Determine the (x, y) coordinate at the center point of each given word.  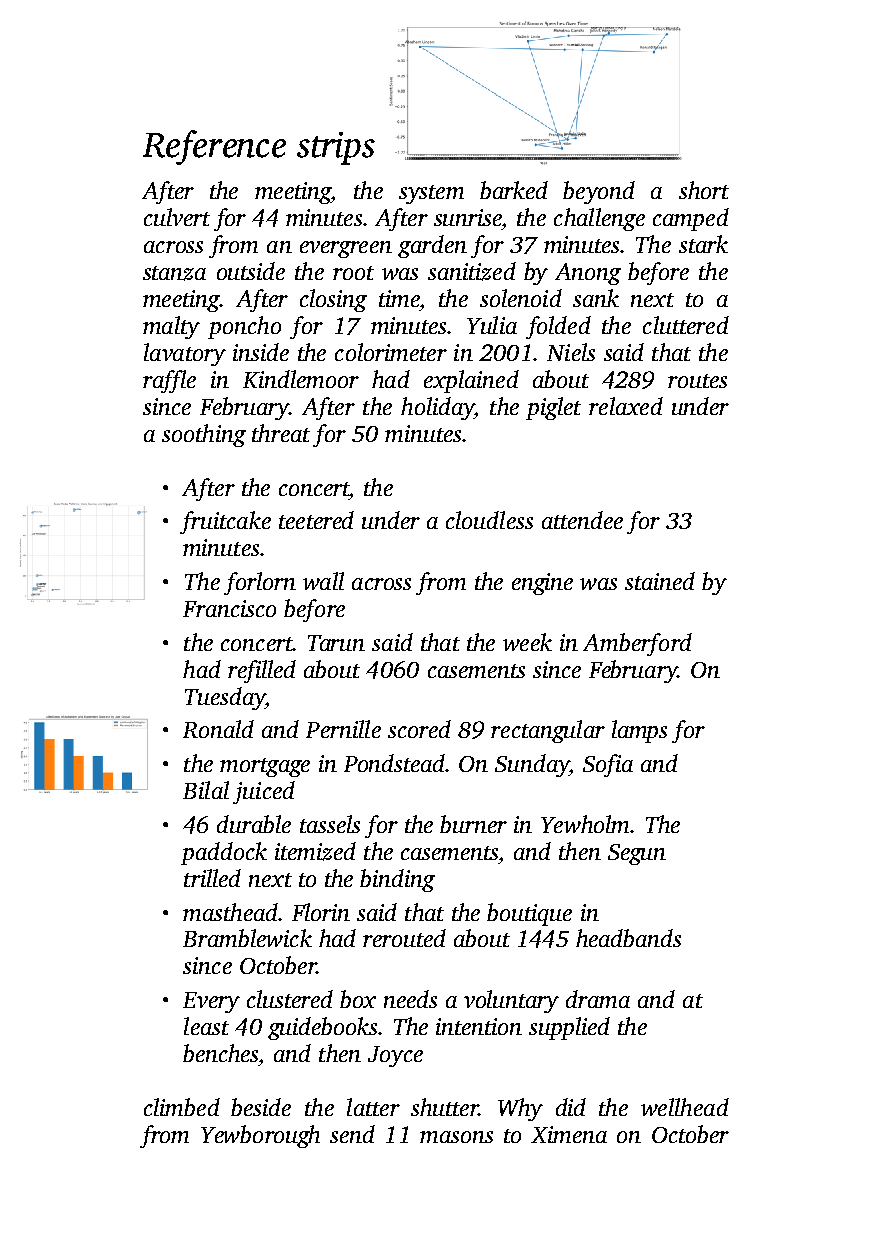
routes (697, 381)
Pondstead (395, 763)
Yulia (492, 325)
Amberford (637, 644)
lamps (639, 731)
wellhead (685, 1107)
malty (171, 327)
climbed (182, 1107)
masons (456, 1137)
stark (703, 244)
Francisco (229, 608)
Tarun (336, 643)
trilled (212, 878)
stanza (174, 273)
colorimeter (391, 352)
